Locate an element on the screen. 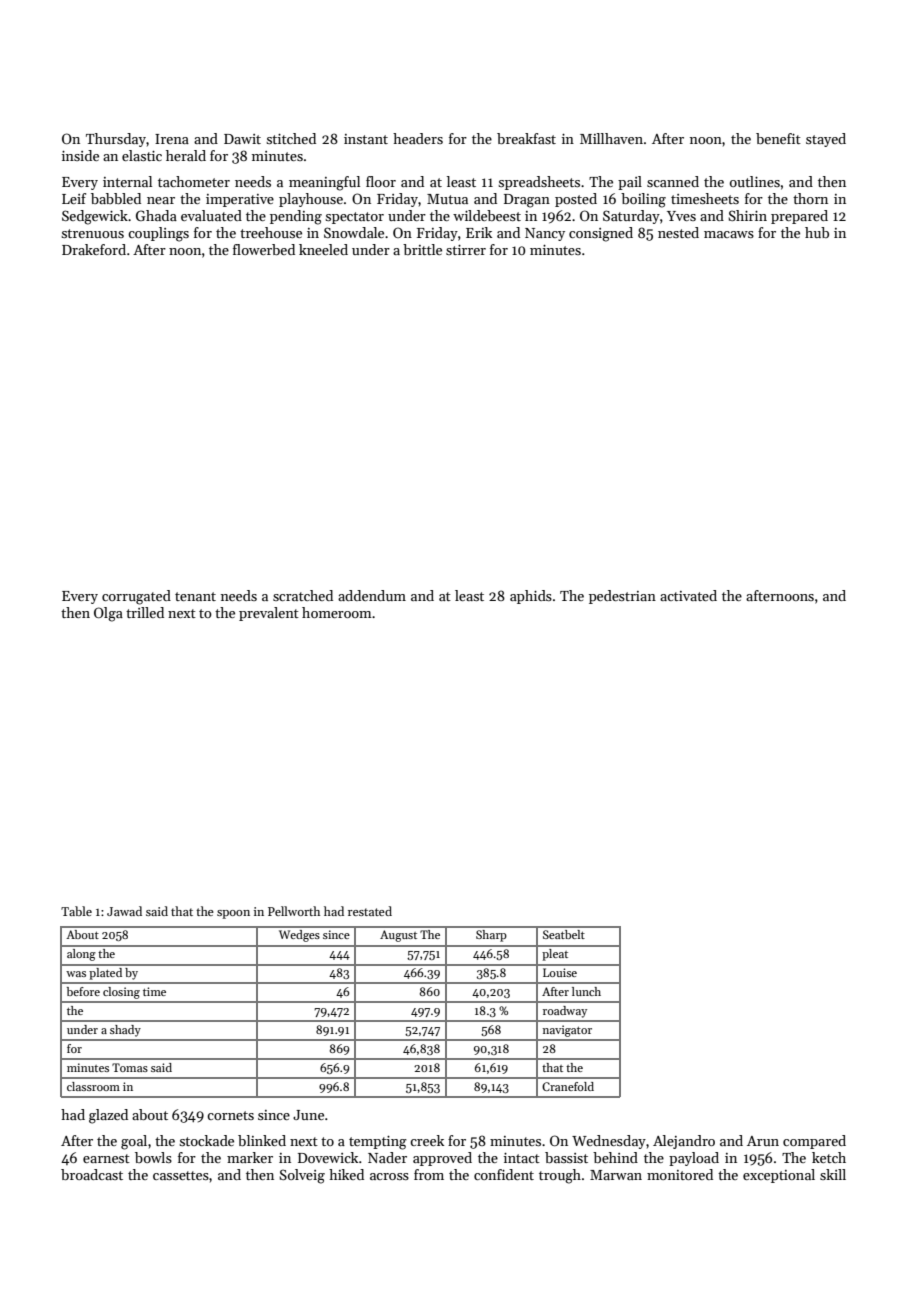 This screenshot has height=1316, width=908. Millhaven is located at coordinates (611, 138).
